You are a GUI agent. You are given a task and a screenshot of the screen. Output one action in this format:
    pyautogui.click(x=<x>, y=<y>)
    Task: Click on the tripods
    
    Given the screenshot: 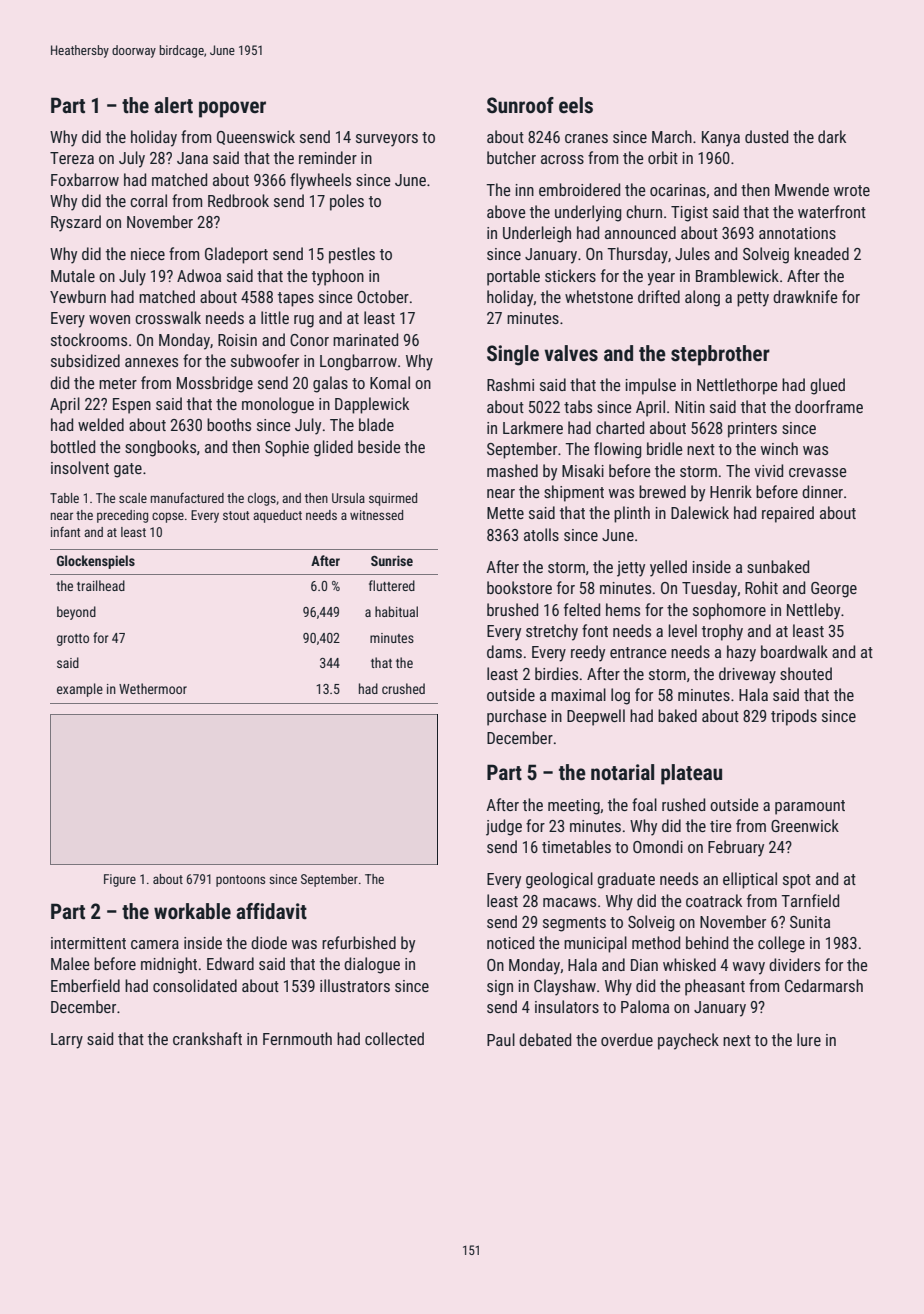 What is the action you would take?
    pyautogui.click(x=794, y=717)
